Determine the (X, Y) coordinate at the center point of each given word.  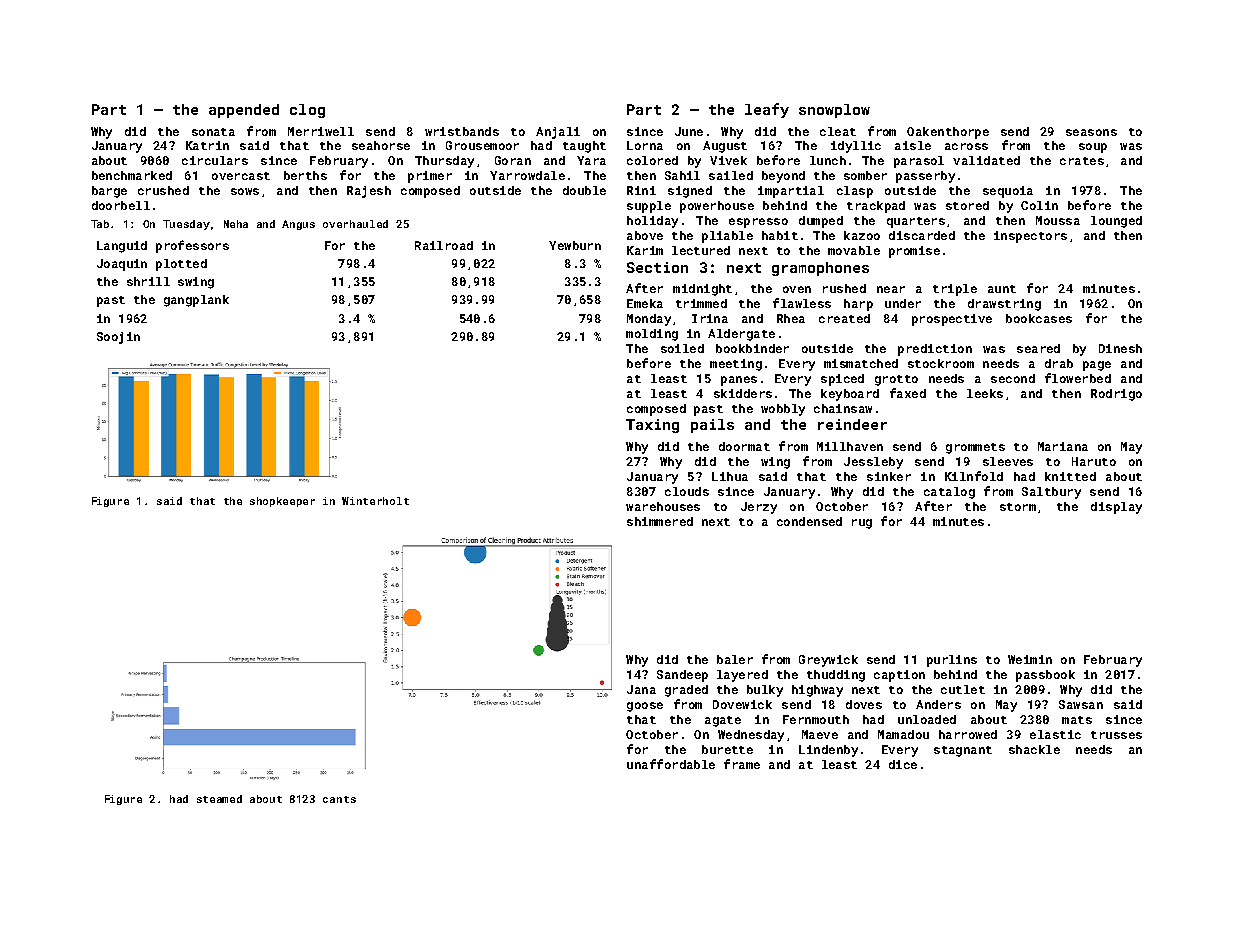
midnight (702, 290)
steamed (219, 799)
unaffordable (671, 764)
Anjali (558, 133)
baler (735, 659)
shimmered (660, 521)
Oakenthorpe (948, 133)
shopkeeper (282, 502)
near (891, 289)
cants (339, 799)
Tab (100, 224)
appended (244, 111)
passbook (1045, 676)
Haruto (1094, 461)
